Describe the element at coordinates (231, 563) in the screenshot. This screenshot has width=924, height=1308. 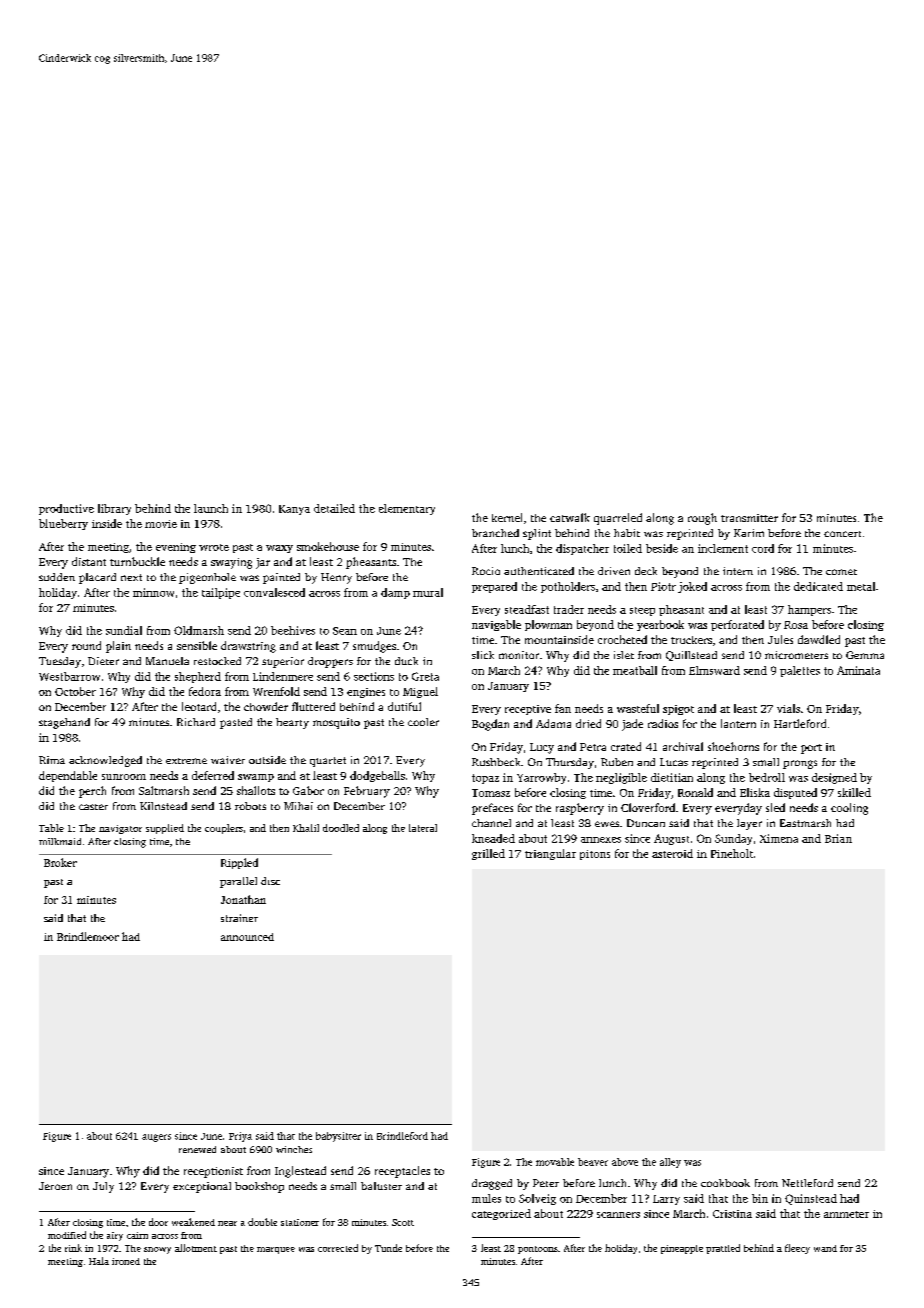
I see `swaying` at that location.
